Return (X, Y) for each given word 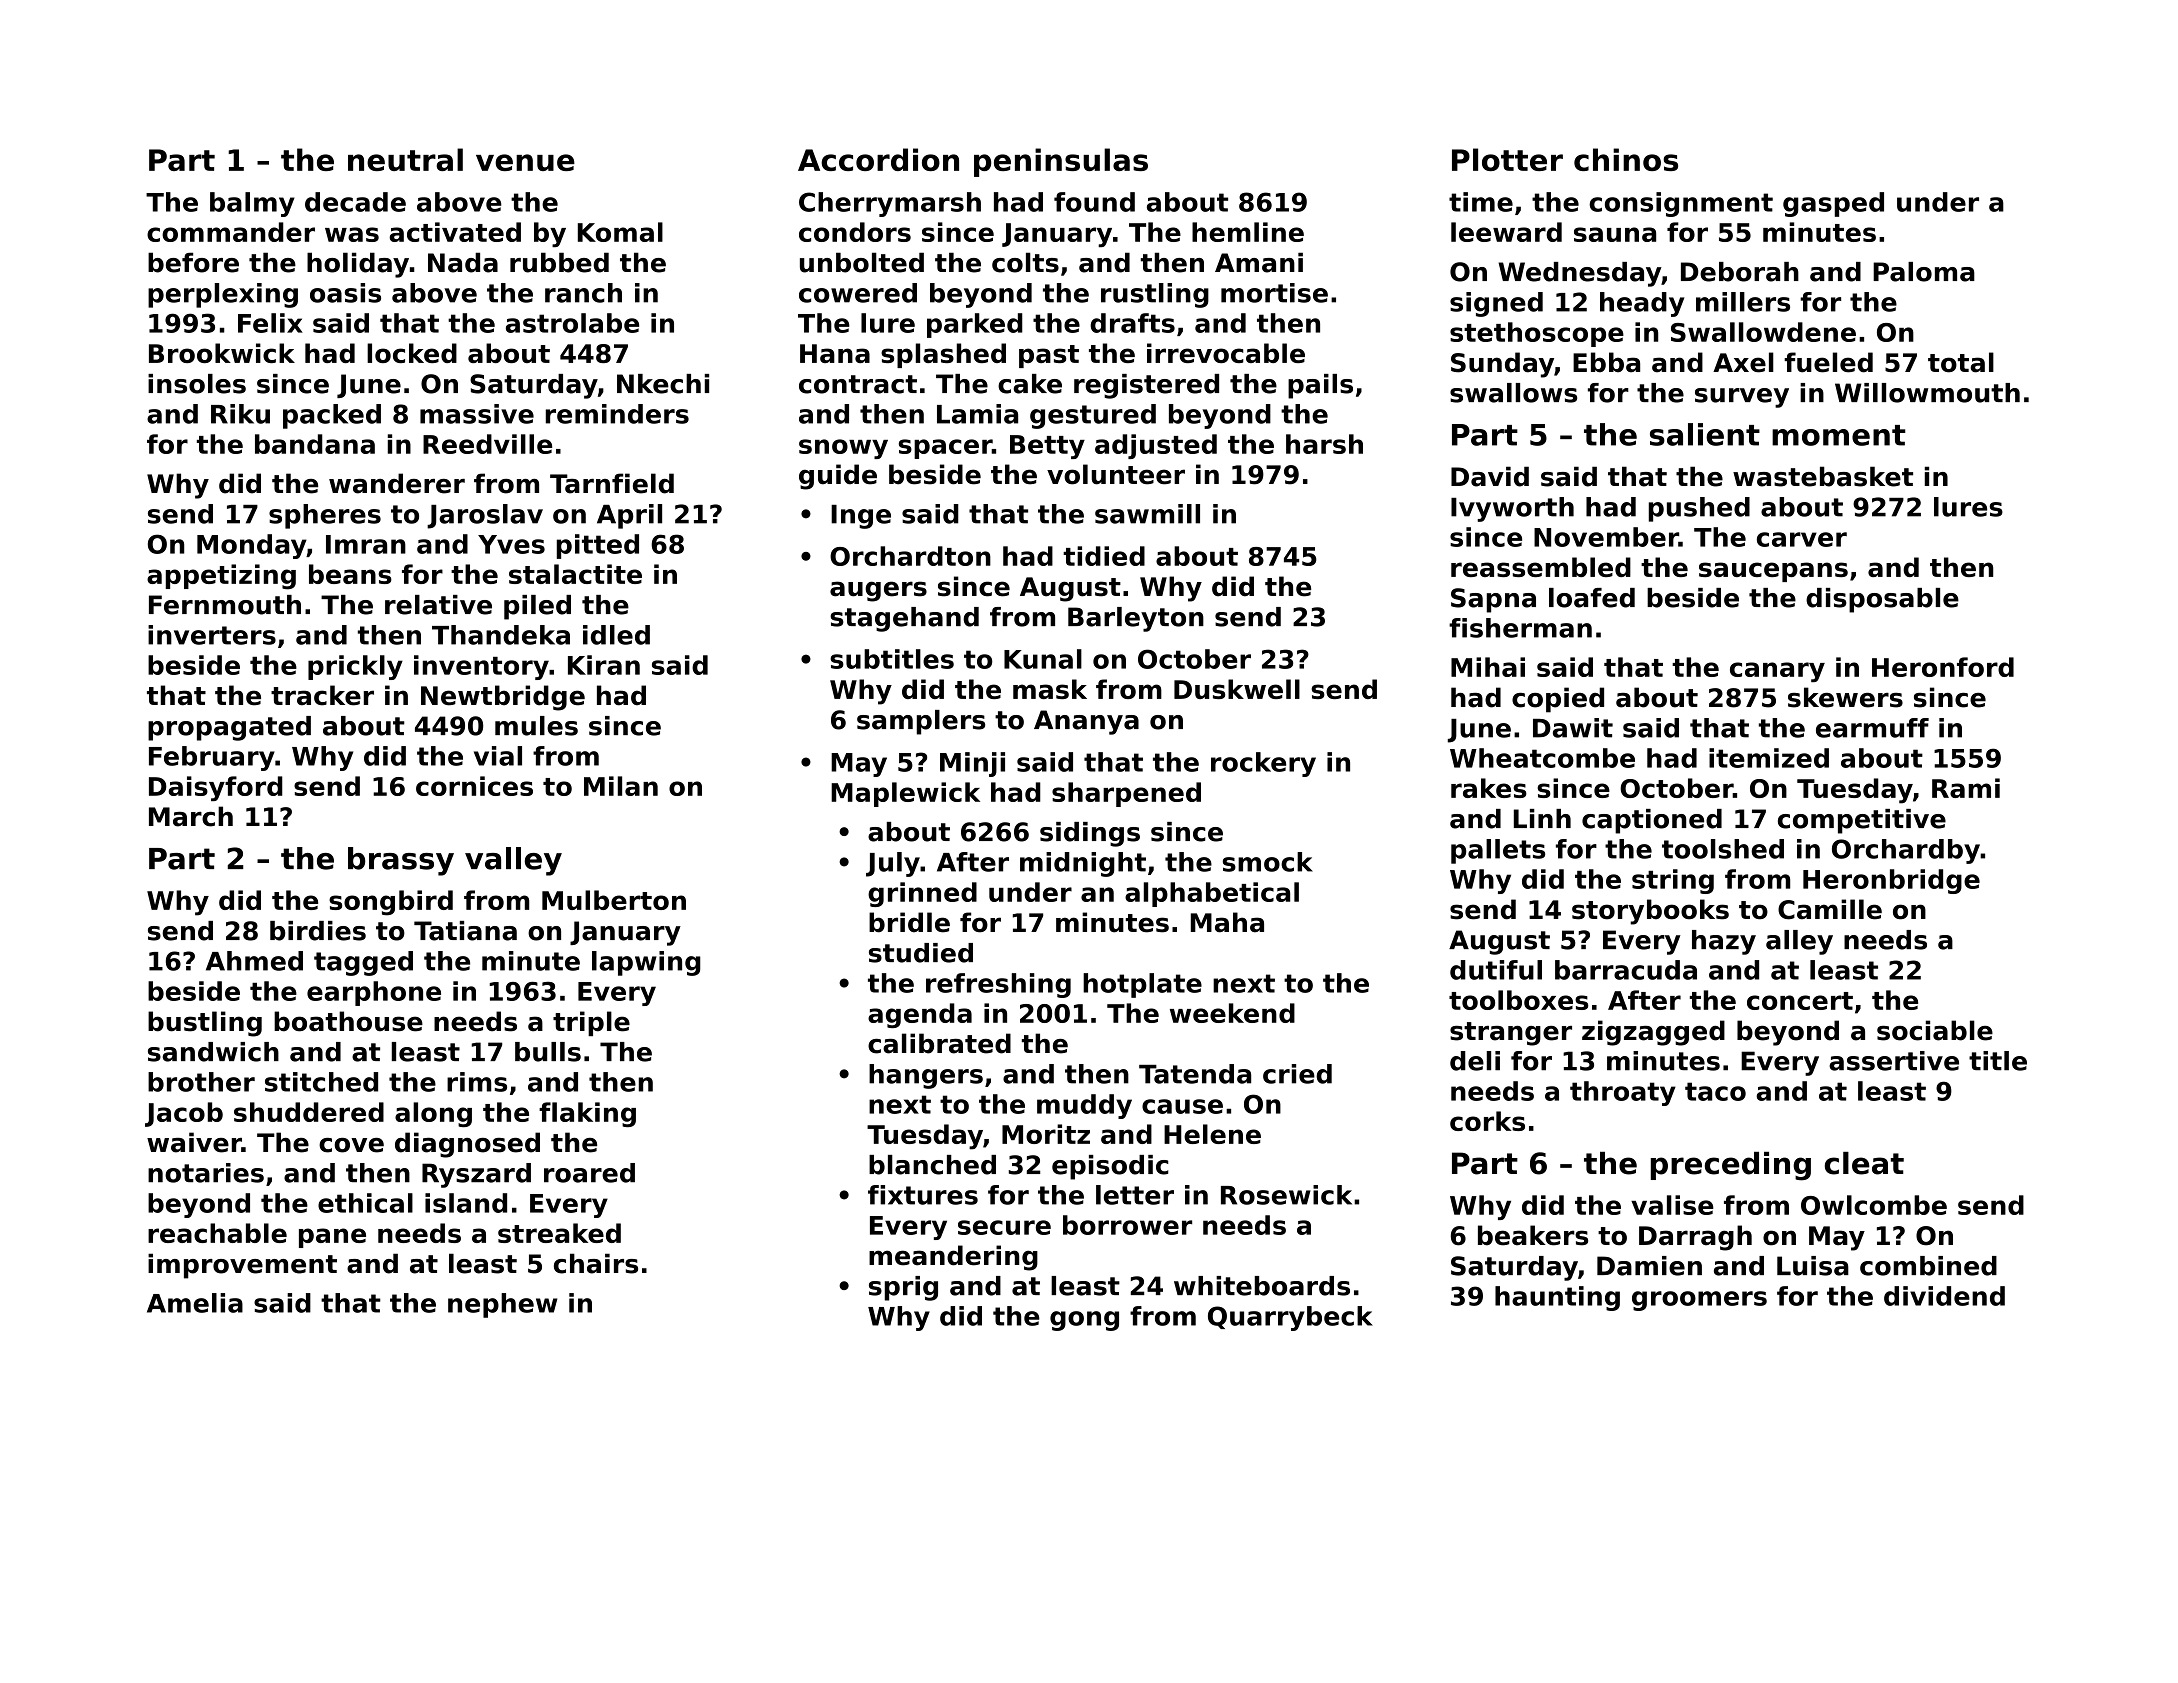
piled (537, 607)
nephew (502, 1305)
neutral (405, 159)
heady (1642, 304)
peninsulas (1061, 162)
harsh (1324, 444)
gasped (1833, 204)
